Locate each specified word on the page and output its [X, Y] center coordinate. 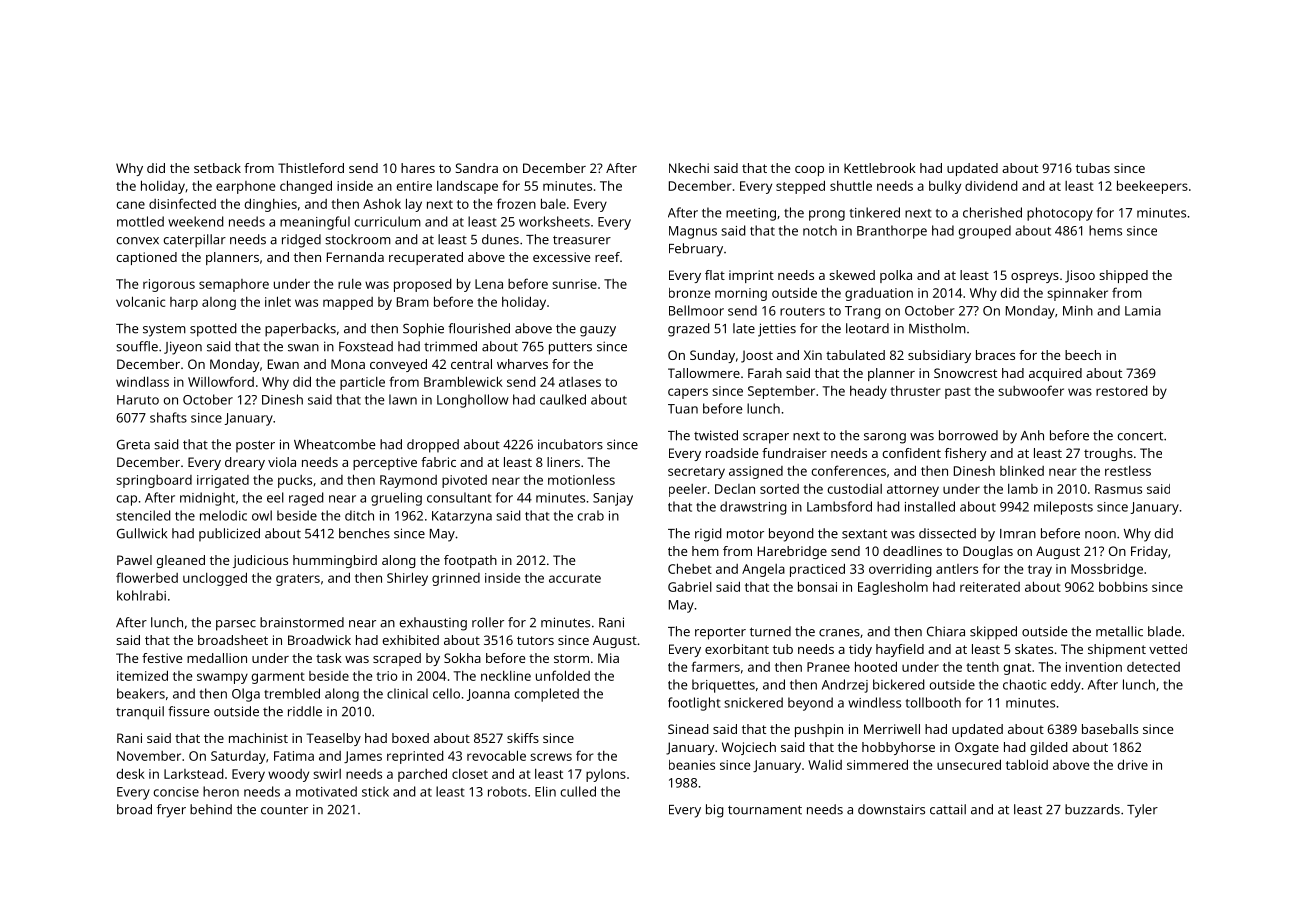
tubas [1093, 168]
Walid [825, 765]
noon [1100, 535]
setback [217, 168]
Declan [735, 489]
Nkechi [689, 168]
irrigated [223, 481]
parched [422, 775]
